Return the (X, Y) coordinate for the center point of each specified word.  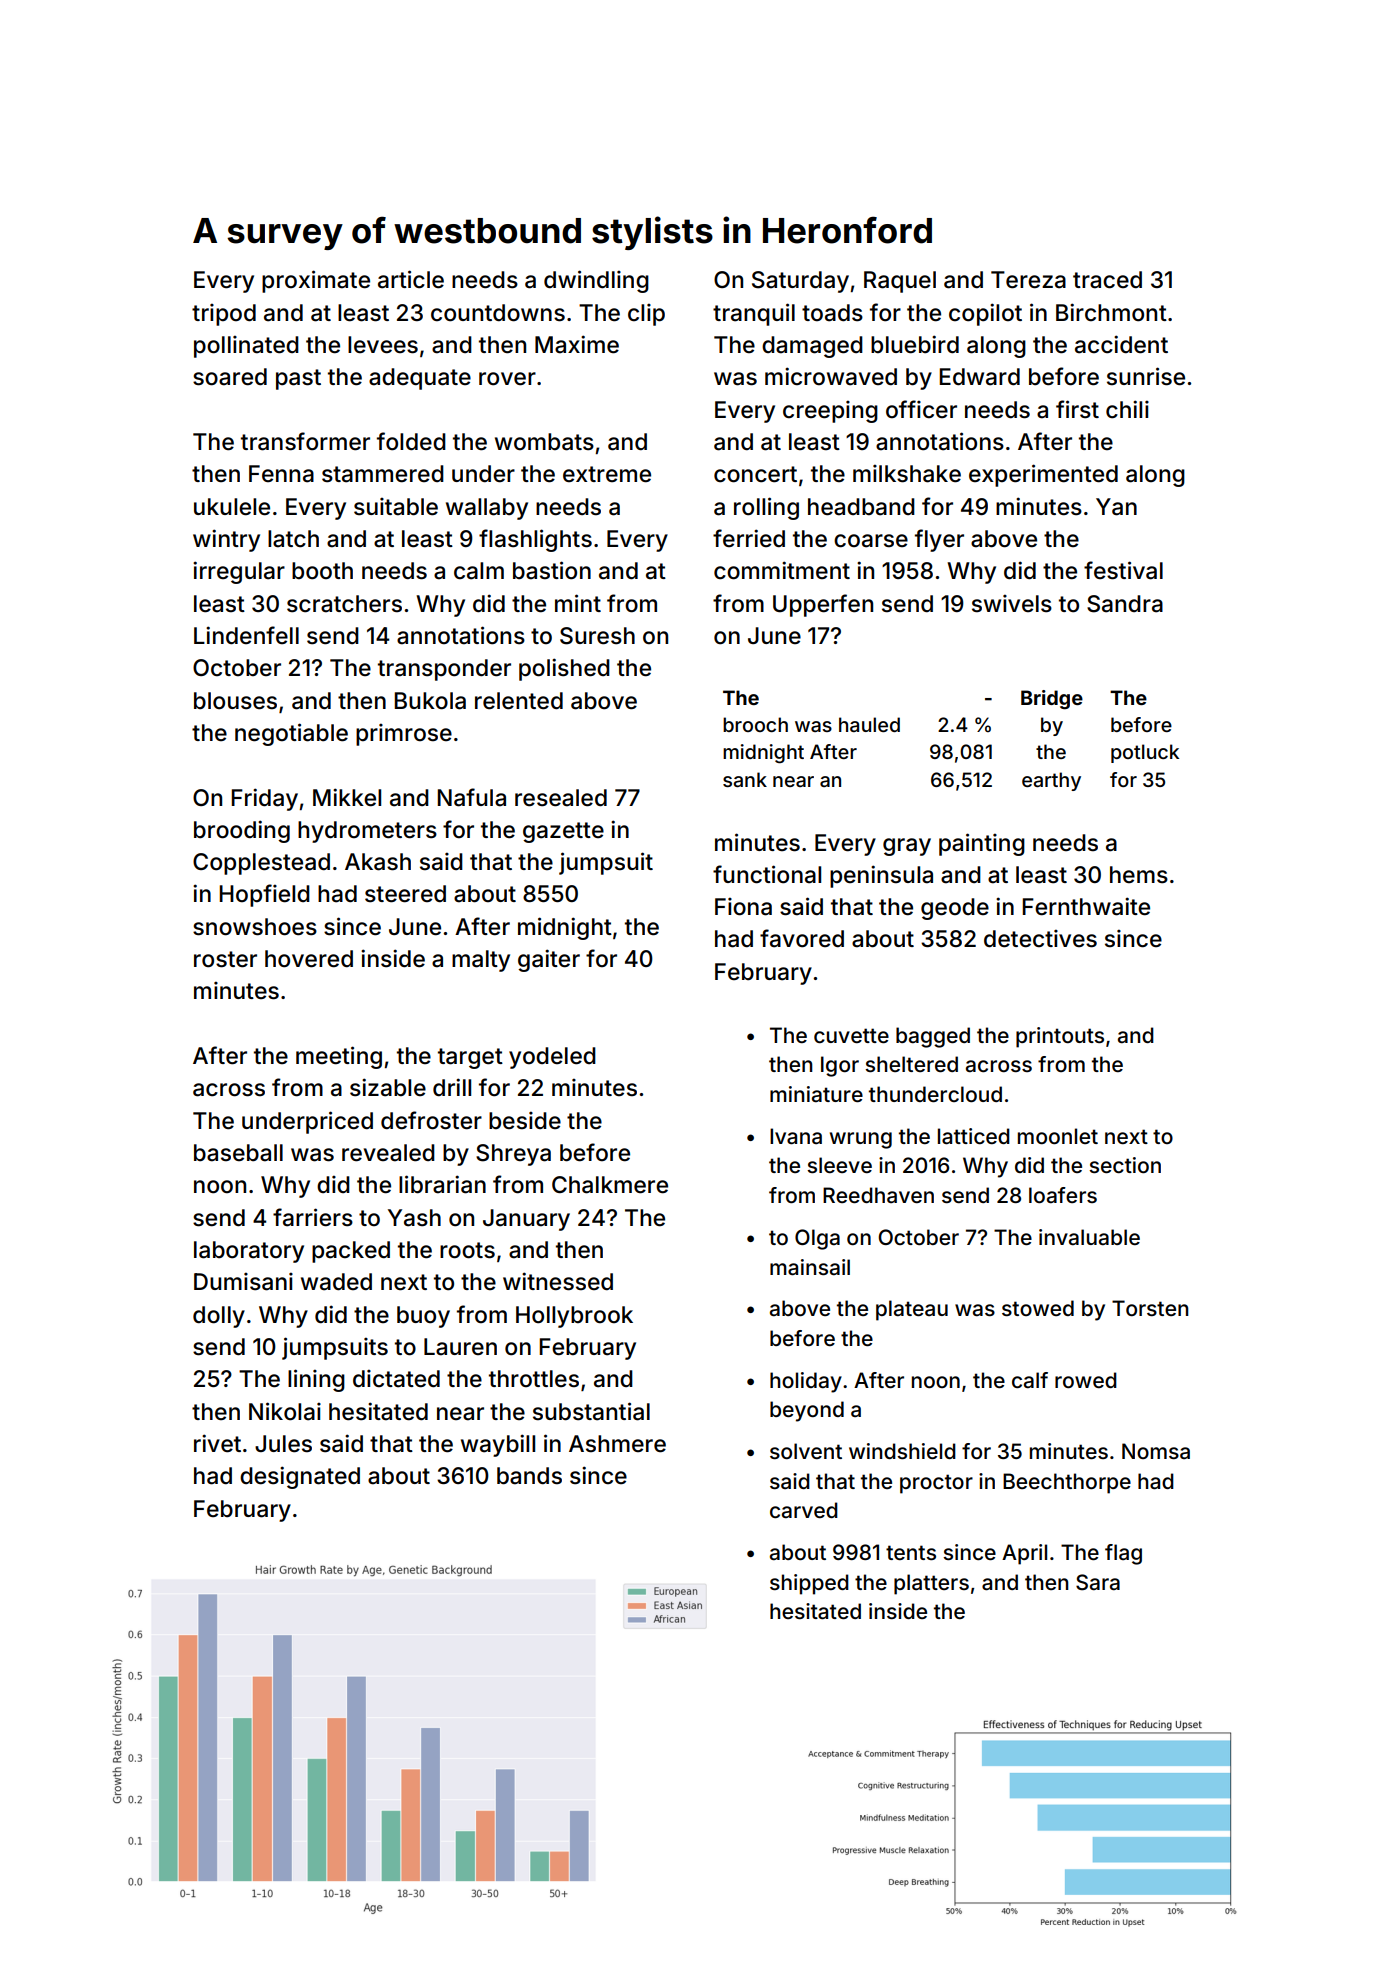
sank (745, 779)
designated (300, 1477)
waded (336, 1282)
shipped (809, 1584)
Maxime (577, 344)
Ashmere (617, 1444)
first (1077, 409)
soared (230, 377)
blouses (235, 701)
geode (955, 909)
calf (1030, 1380)
